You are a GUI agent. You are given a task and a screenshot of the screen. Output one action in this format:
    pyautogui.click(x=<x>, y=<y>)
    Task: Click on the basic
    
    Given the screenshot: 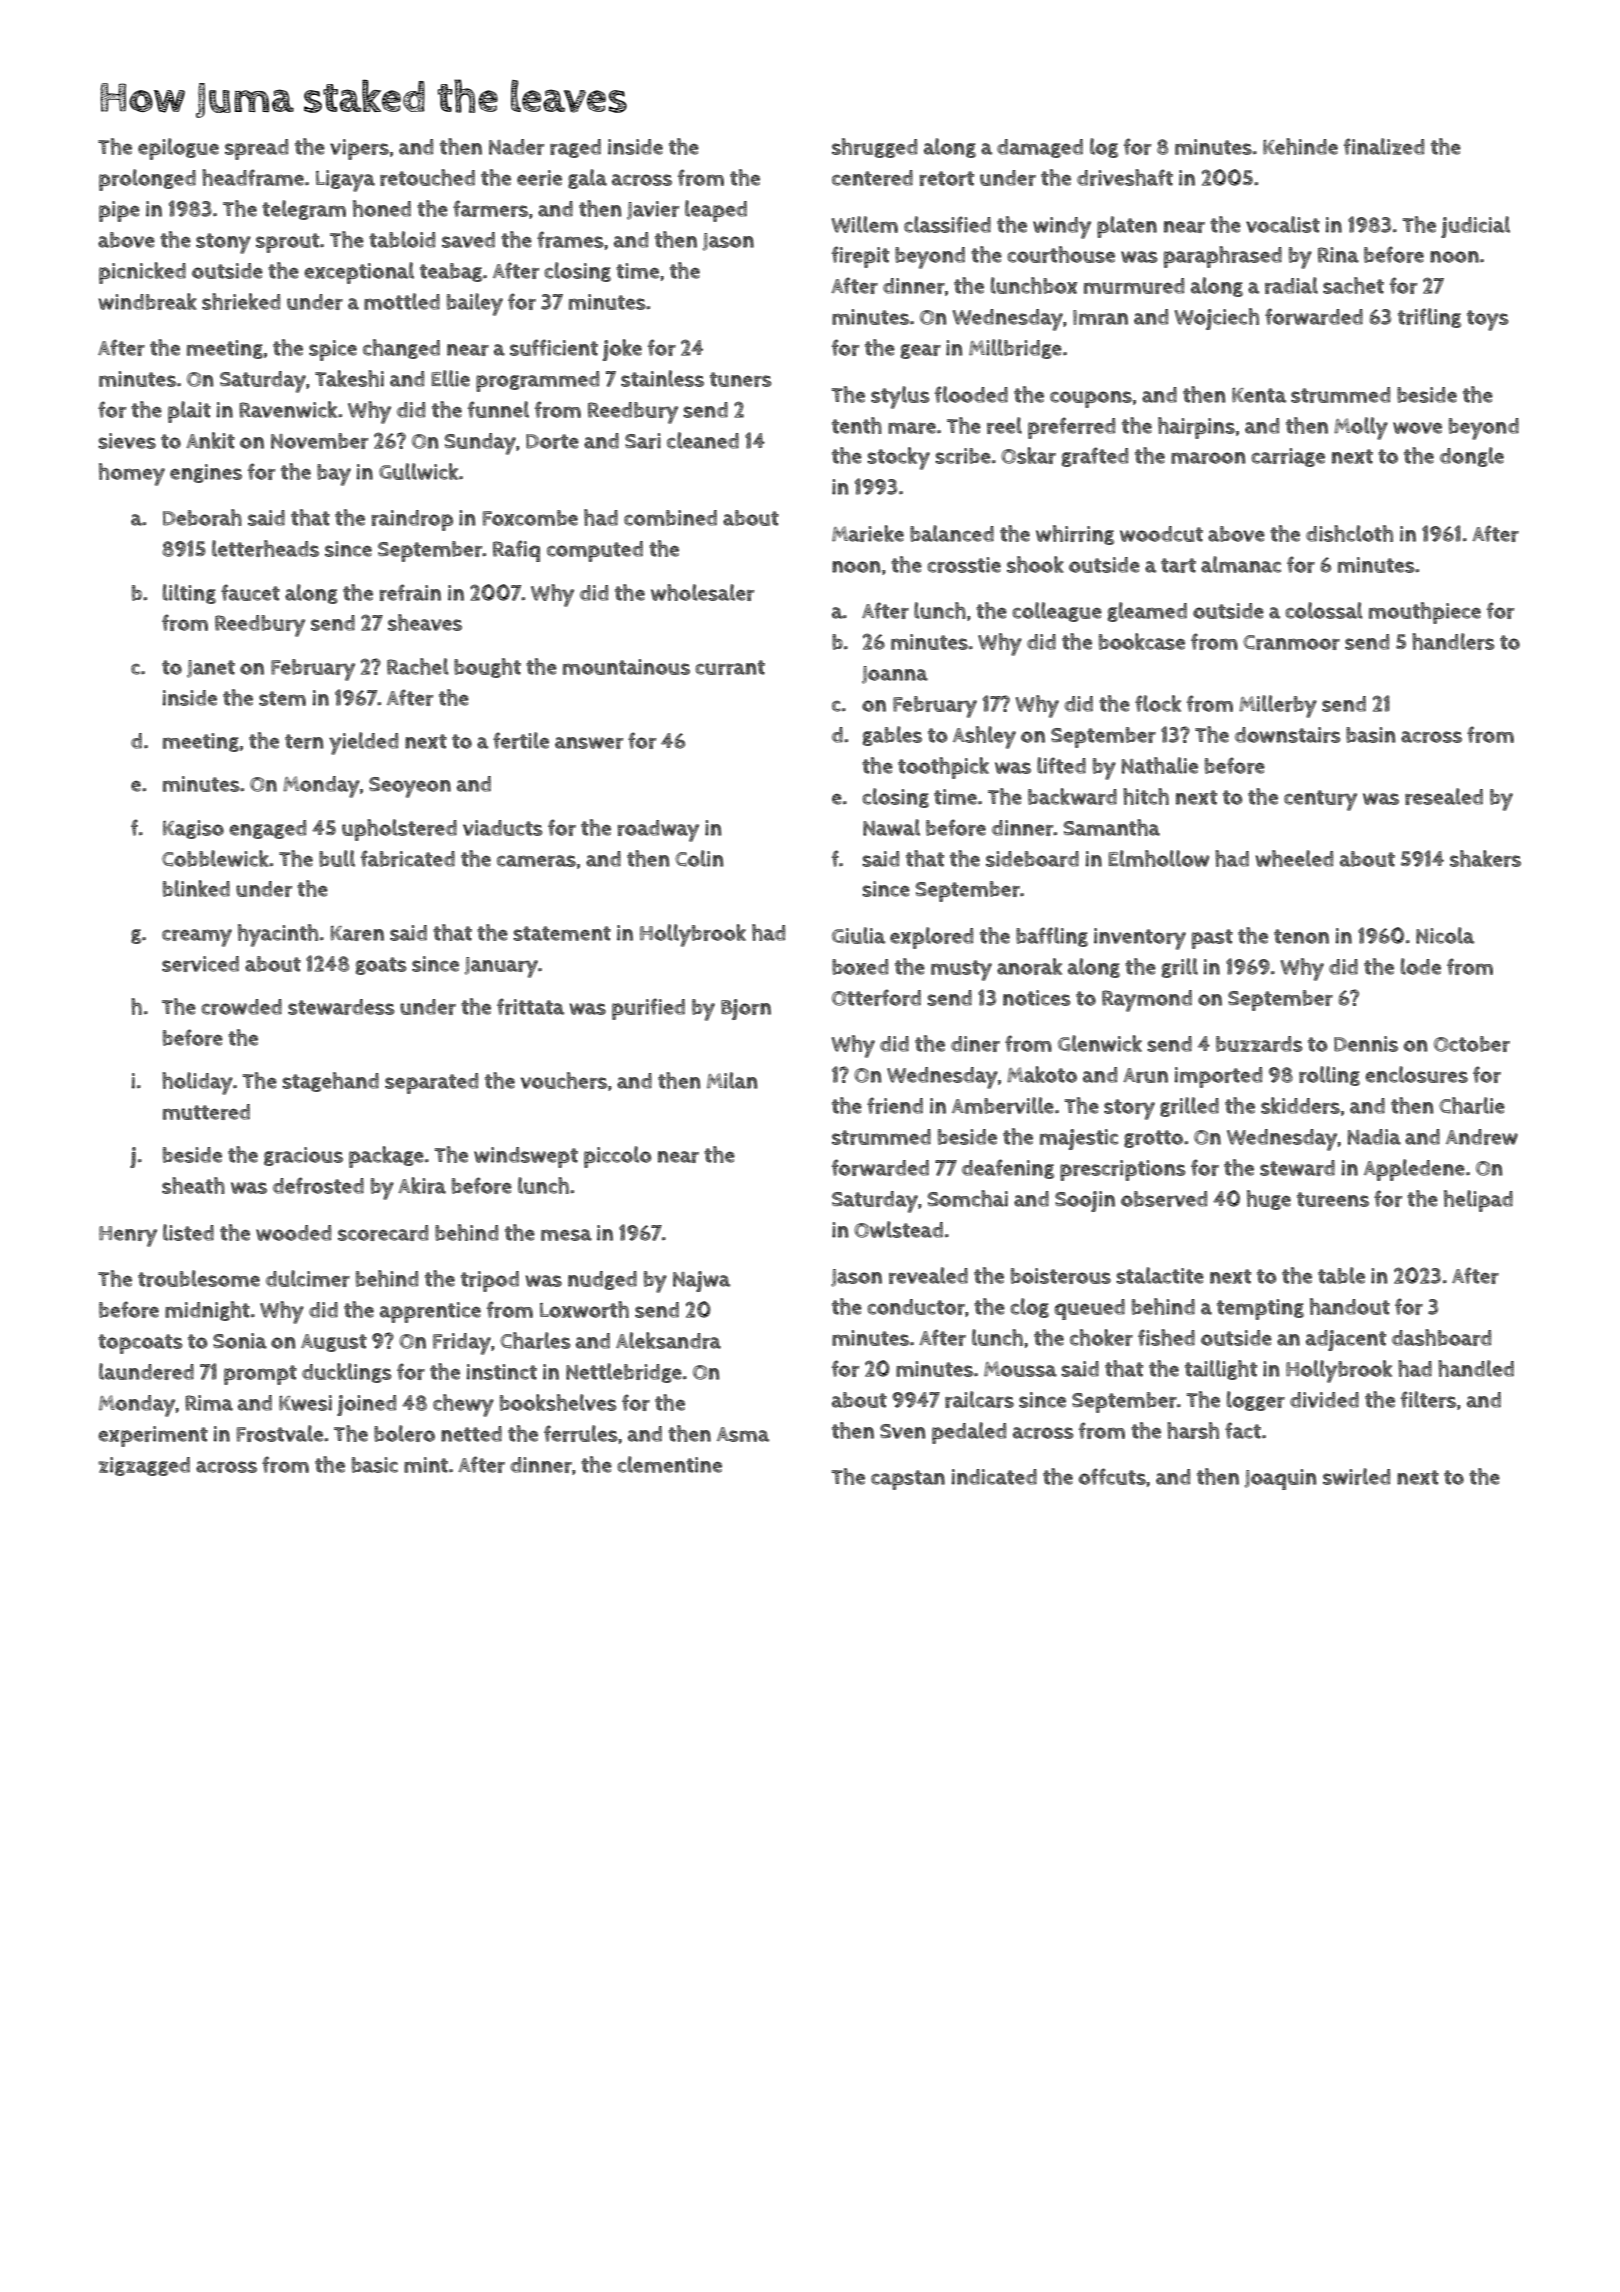 What is the action you would take?
    pyautogui.click(x=375, y=1465)
